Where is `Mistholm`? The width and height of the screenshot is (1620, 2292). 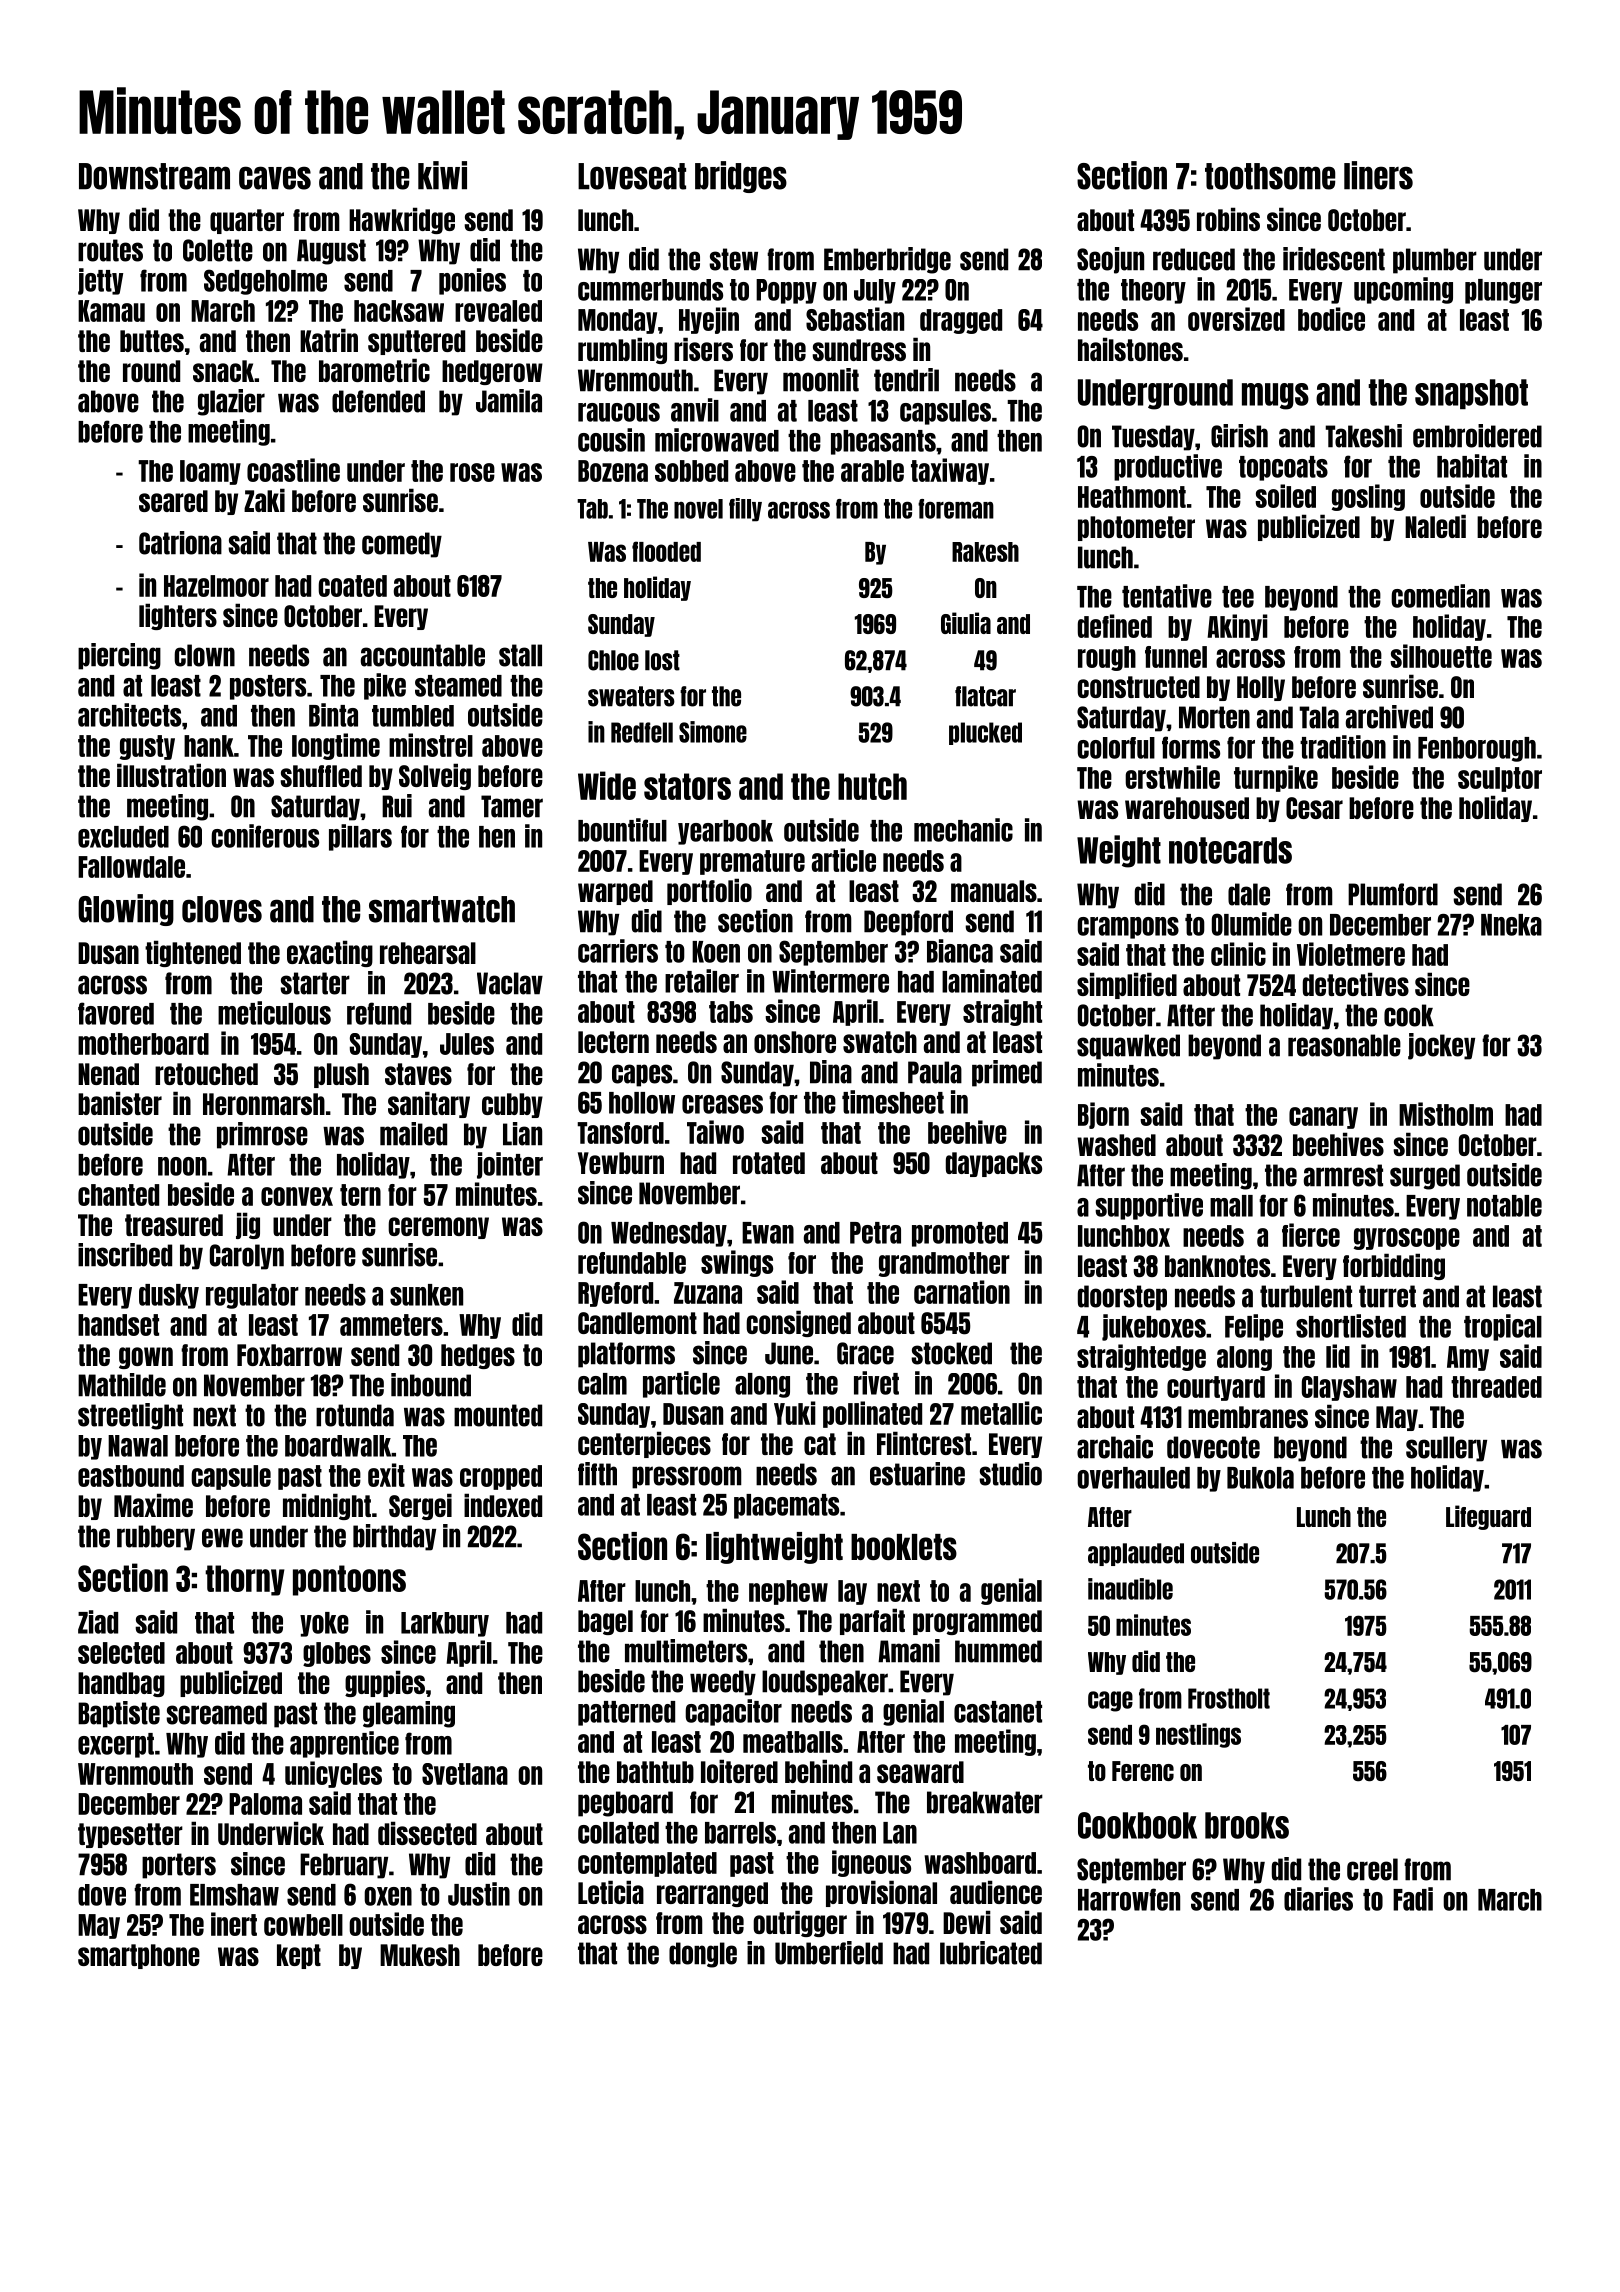 Mistholm is located at coordinates (1446, 1114).
